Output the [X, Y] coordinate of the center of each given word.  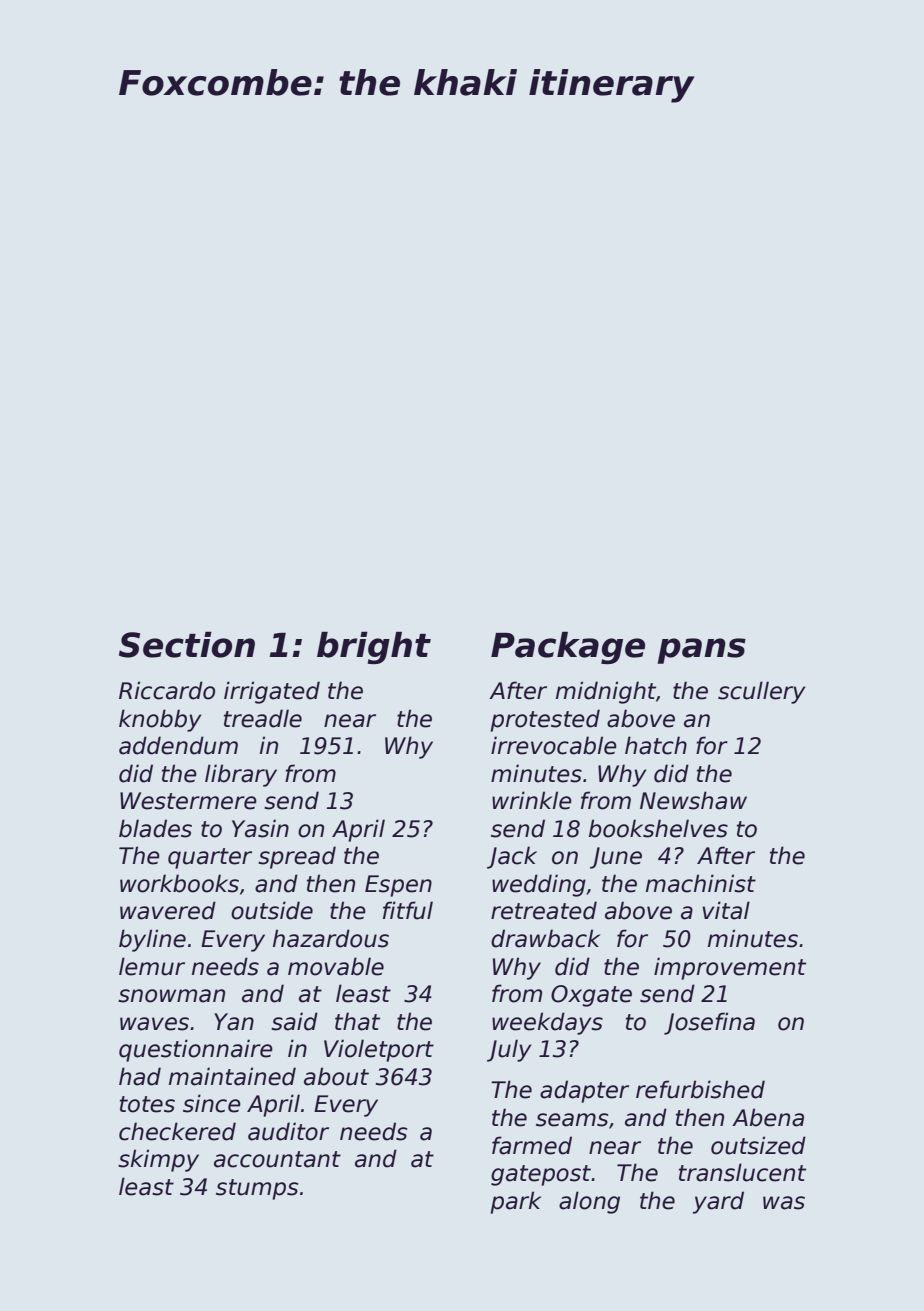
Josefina [709, 1023]
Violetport [379, 1050]
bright [374, 647]
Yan [234, 1022]
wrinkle [532, 800]
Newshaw [693, 800]
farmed [532, 1145]
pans [702, 651]
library [241, 775]
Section [187, 644]
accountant [277, 1159]
